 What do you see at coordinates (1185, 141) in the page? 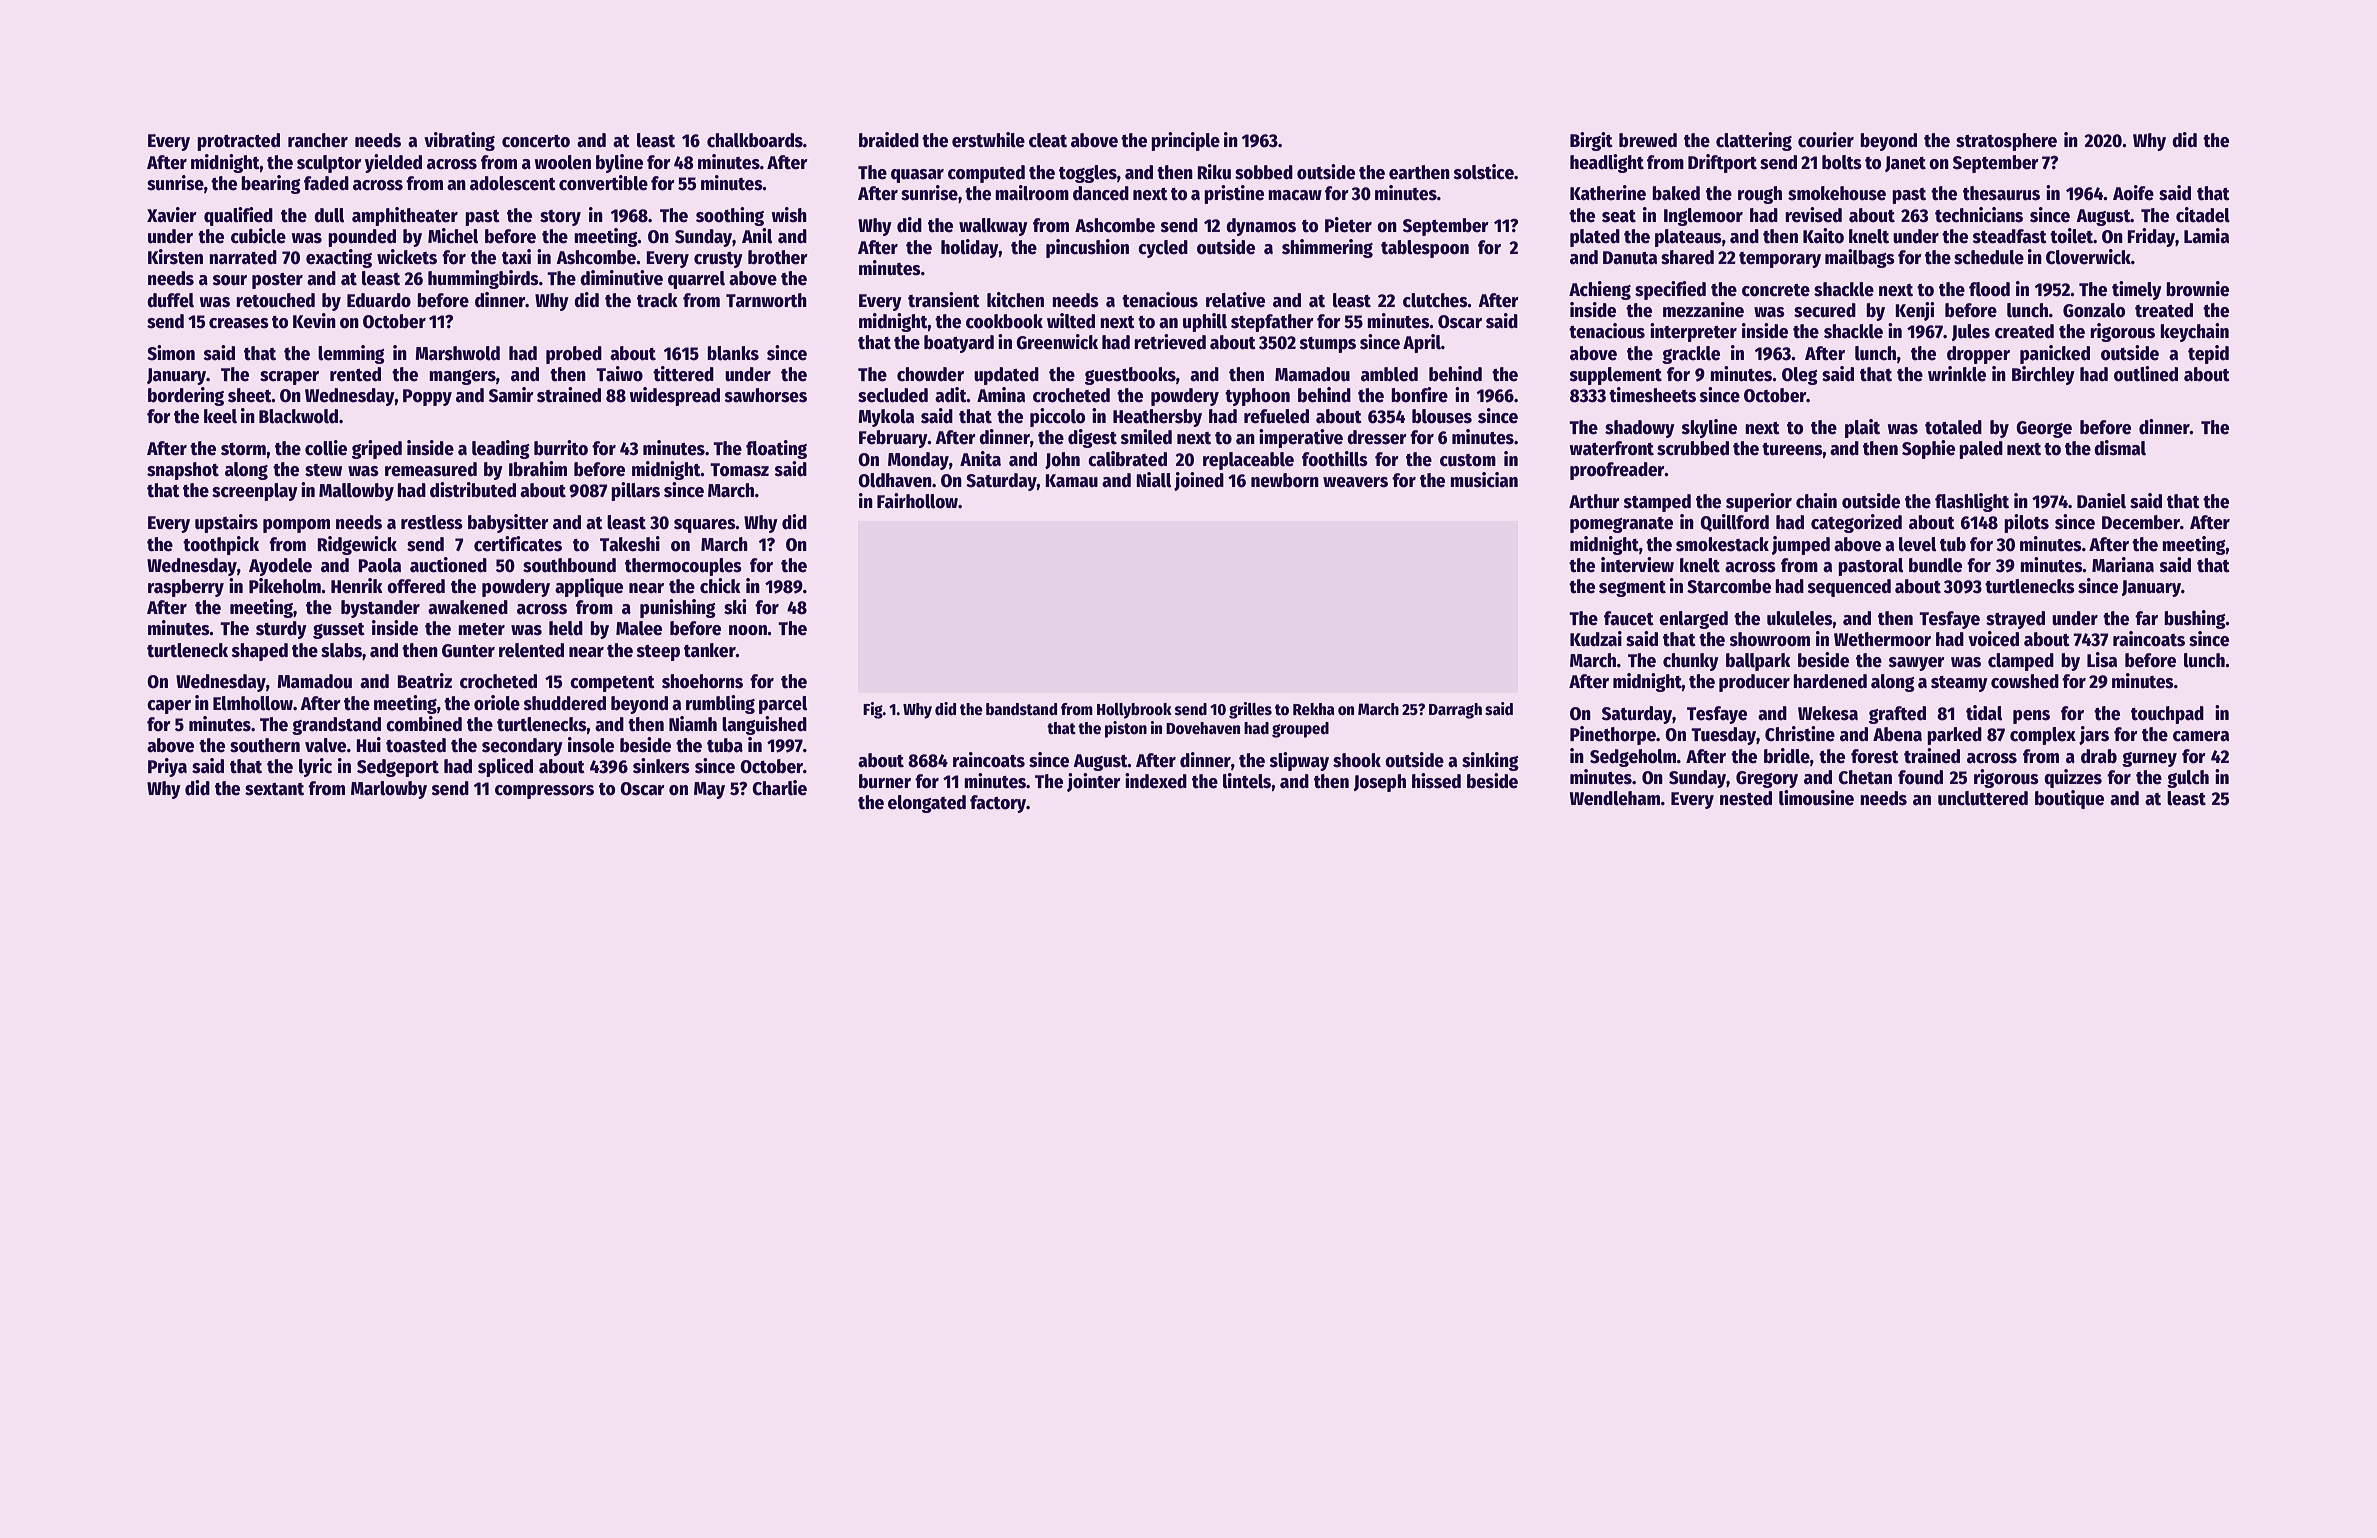
I see `principle` at bounding box center [1185, 141].
